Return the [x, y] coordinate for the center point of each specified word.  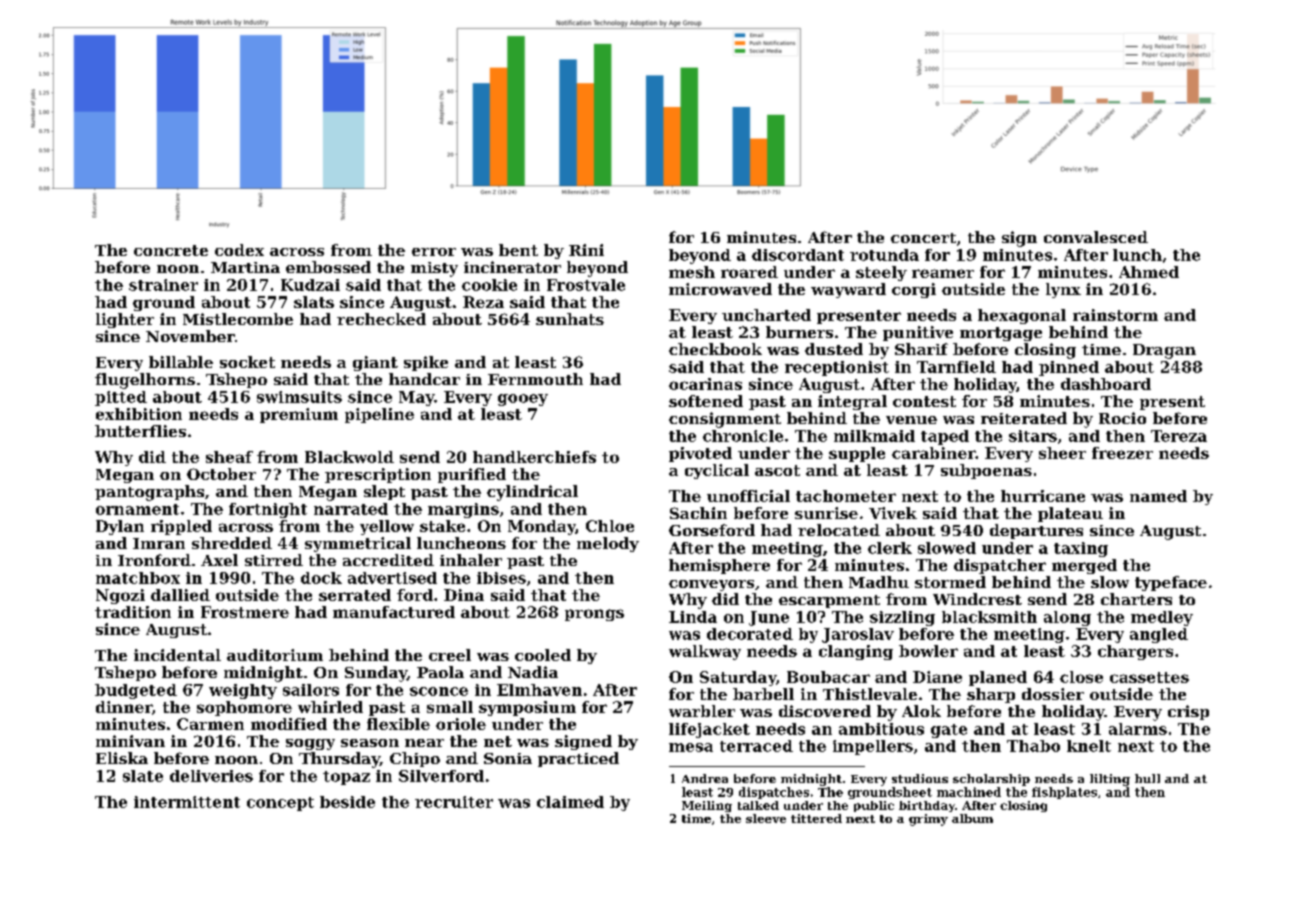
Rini [586, 250]
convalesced [1096, 237]
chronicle [743, 436]
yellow [387, 527]
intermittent [187, 802]
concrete [171, 250]
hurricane [1043, 496]
